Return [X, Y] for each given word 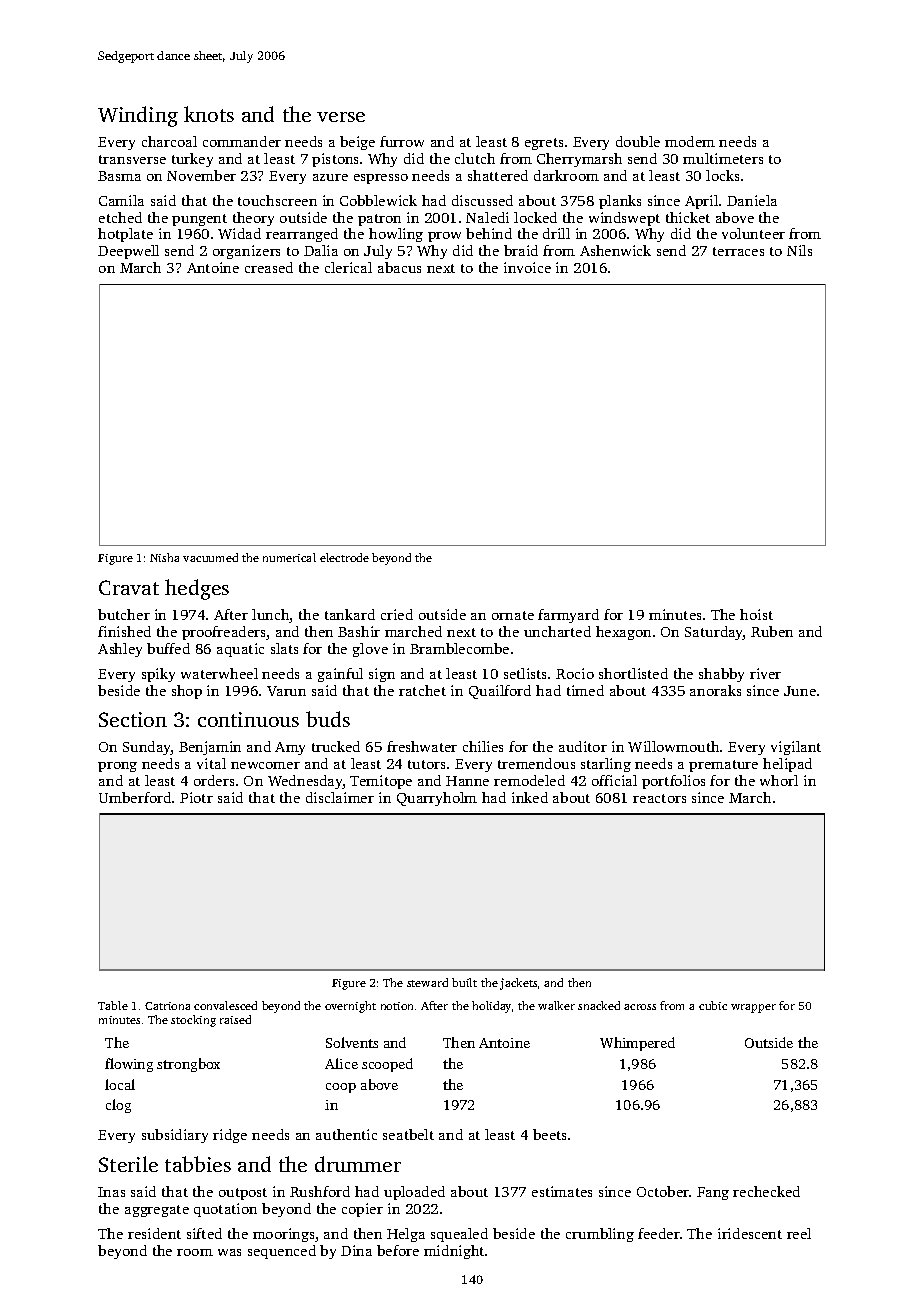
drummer [358, 1164]
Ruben [772, 631]
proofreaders [224, 633]
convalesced [225, 1005]
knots [209, 114]
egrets [544, 144]
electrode [344, 557]
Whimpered [637, 1044]
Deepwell [128, 252]
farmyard [568, 616]
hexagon [623, 633]
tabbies [198, 1164]
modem [690, 141]
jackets [518, 984]
